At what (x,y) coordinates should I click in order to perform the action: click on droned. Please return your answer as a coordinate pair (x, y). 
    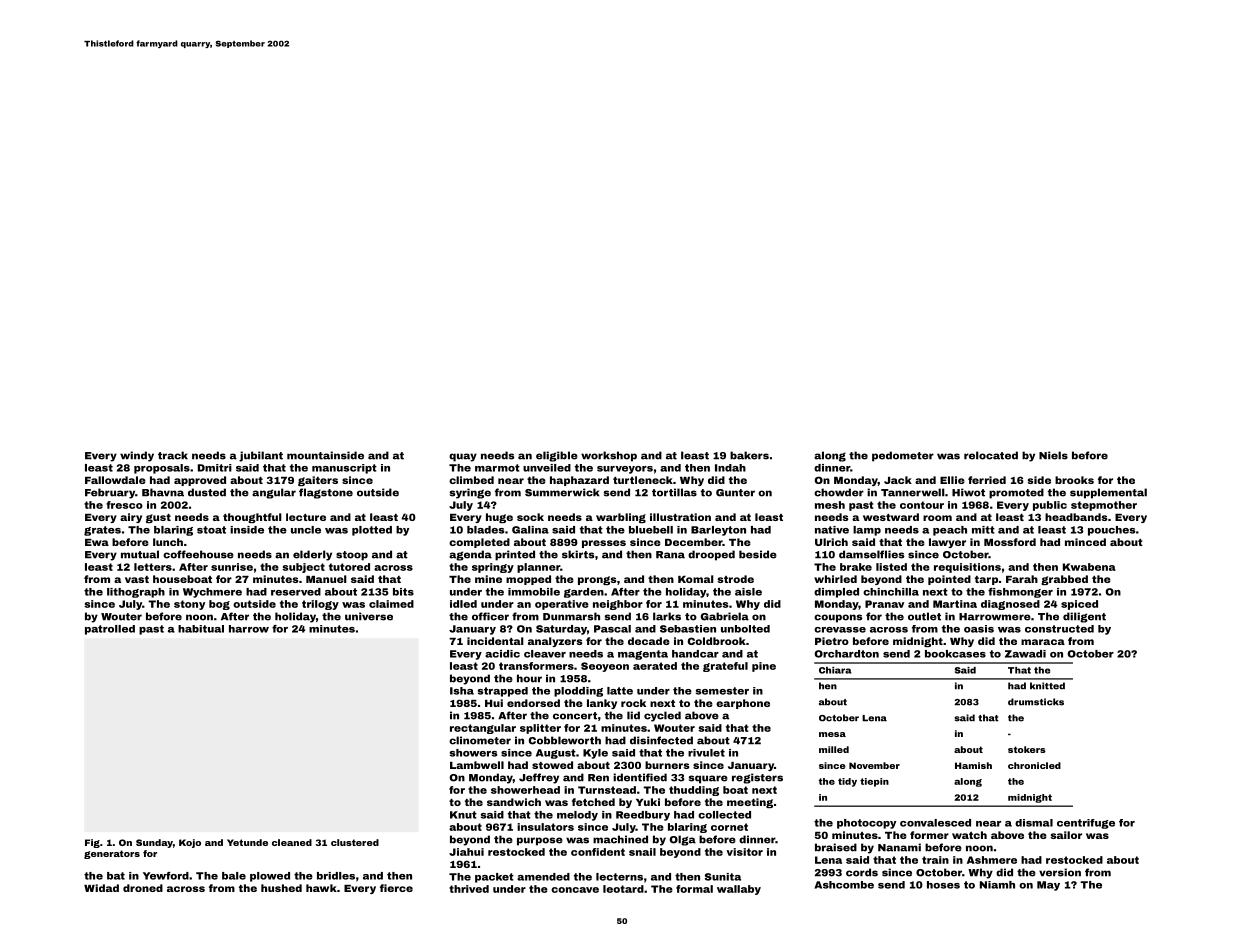
    Looking at the image, I should click on (143, 888).
